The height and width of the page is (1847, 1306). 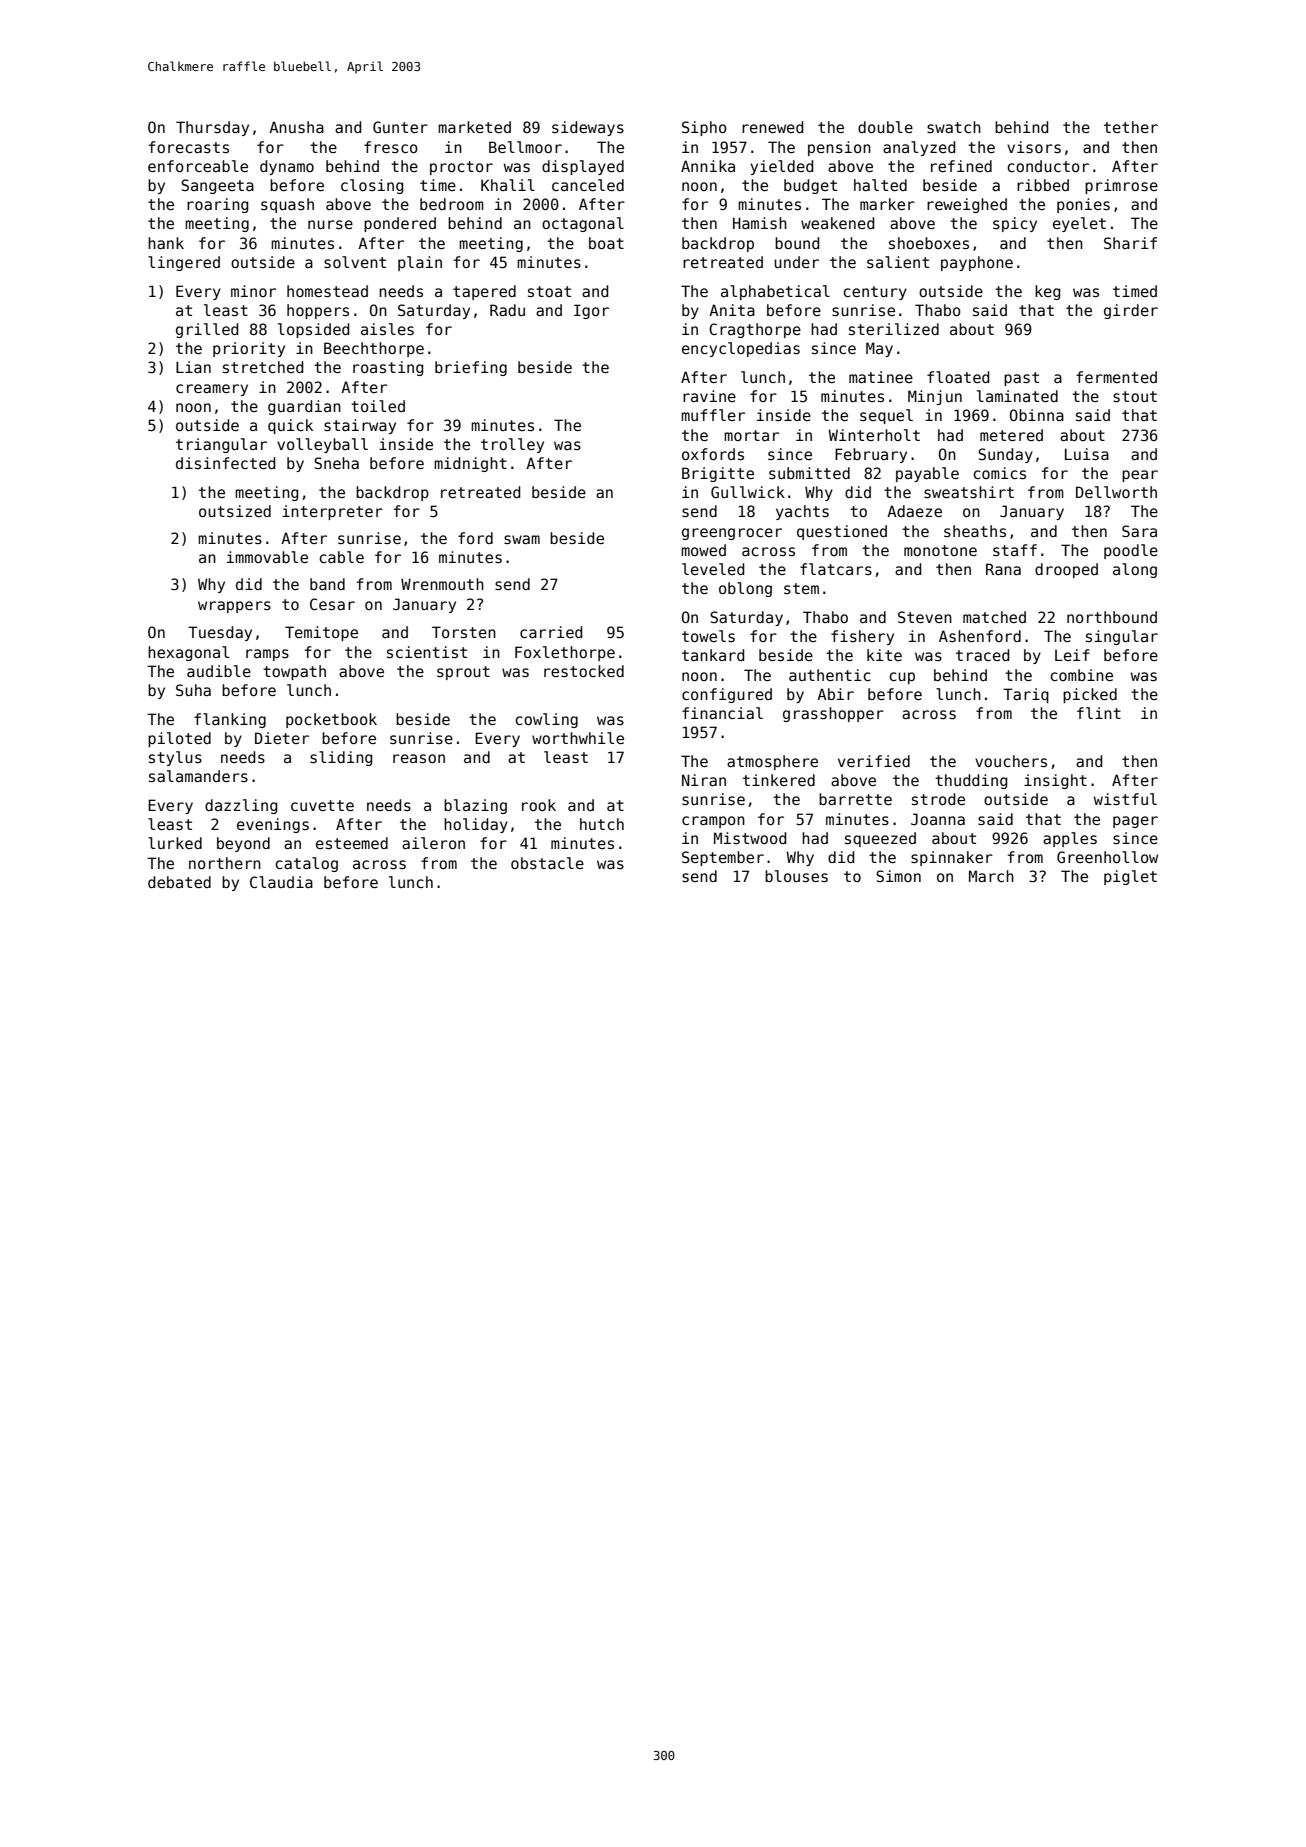 What do you see at coordinates (296, 127) in the page?
I see `Anusha` at bounding box center [296, 127].
